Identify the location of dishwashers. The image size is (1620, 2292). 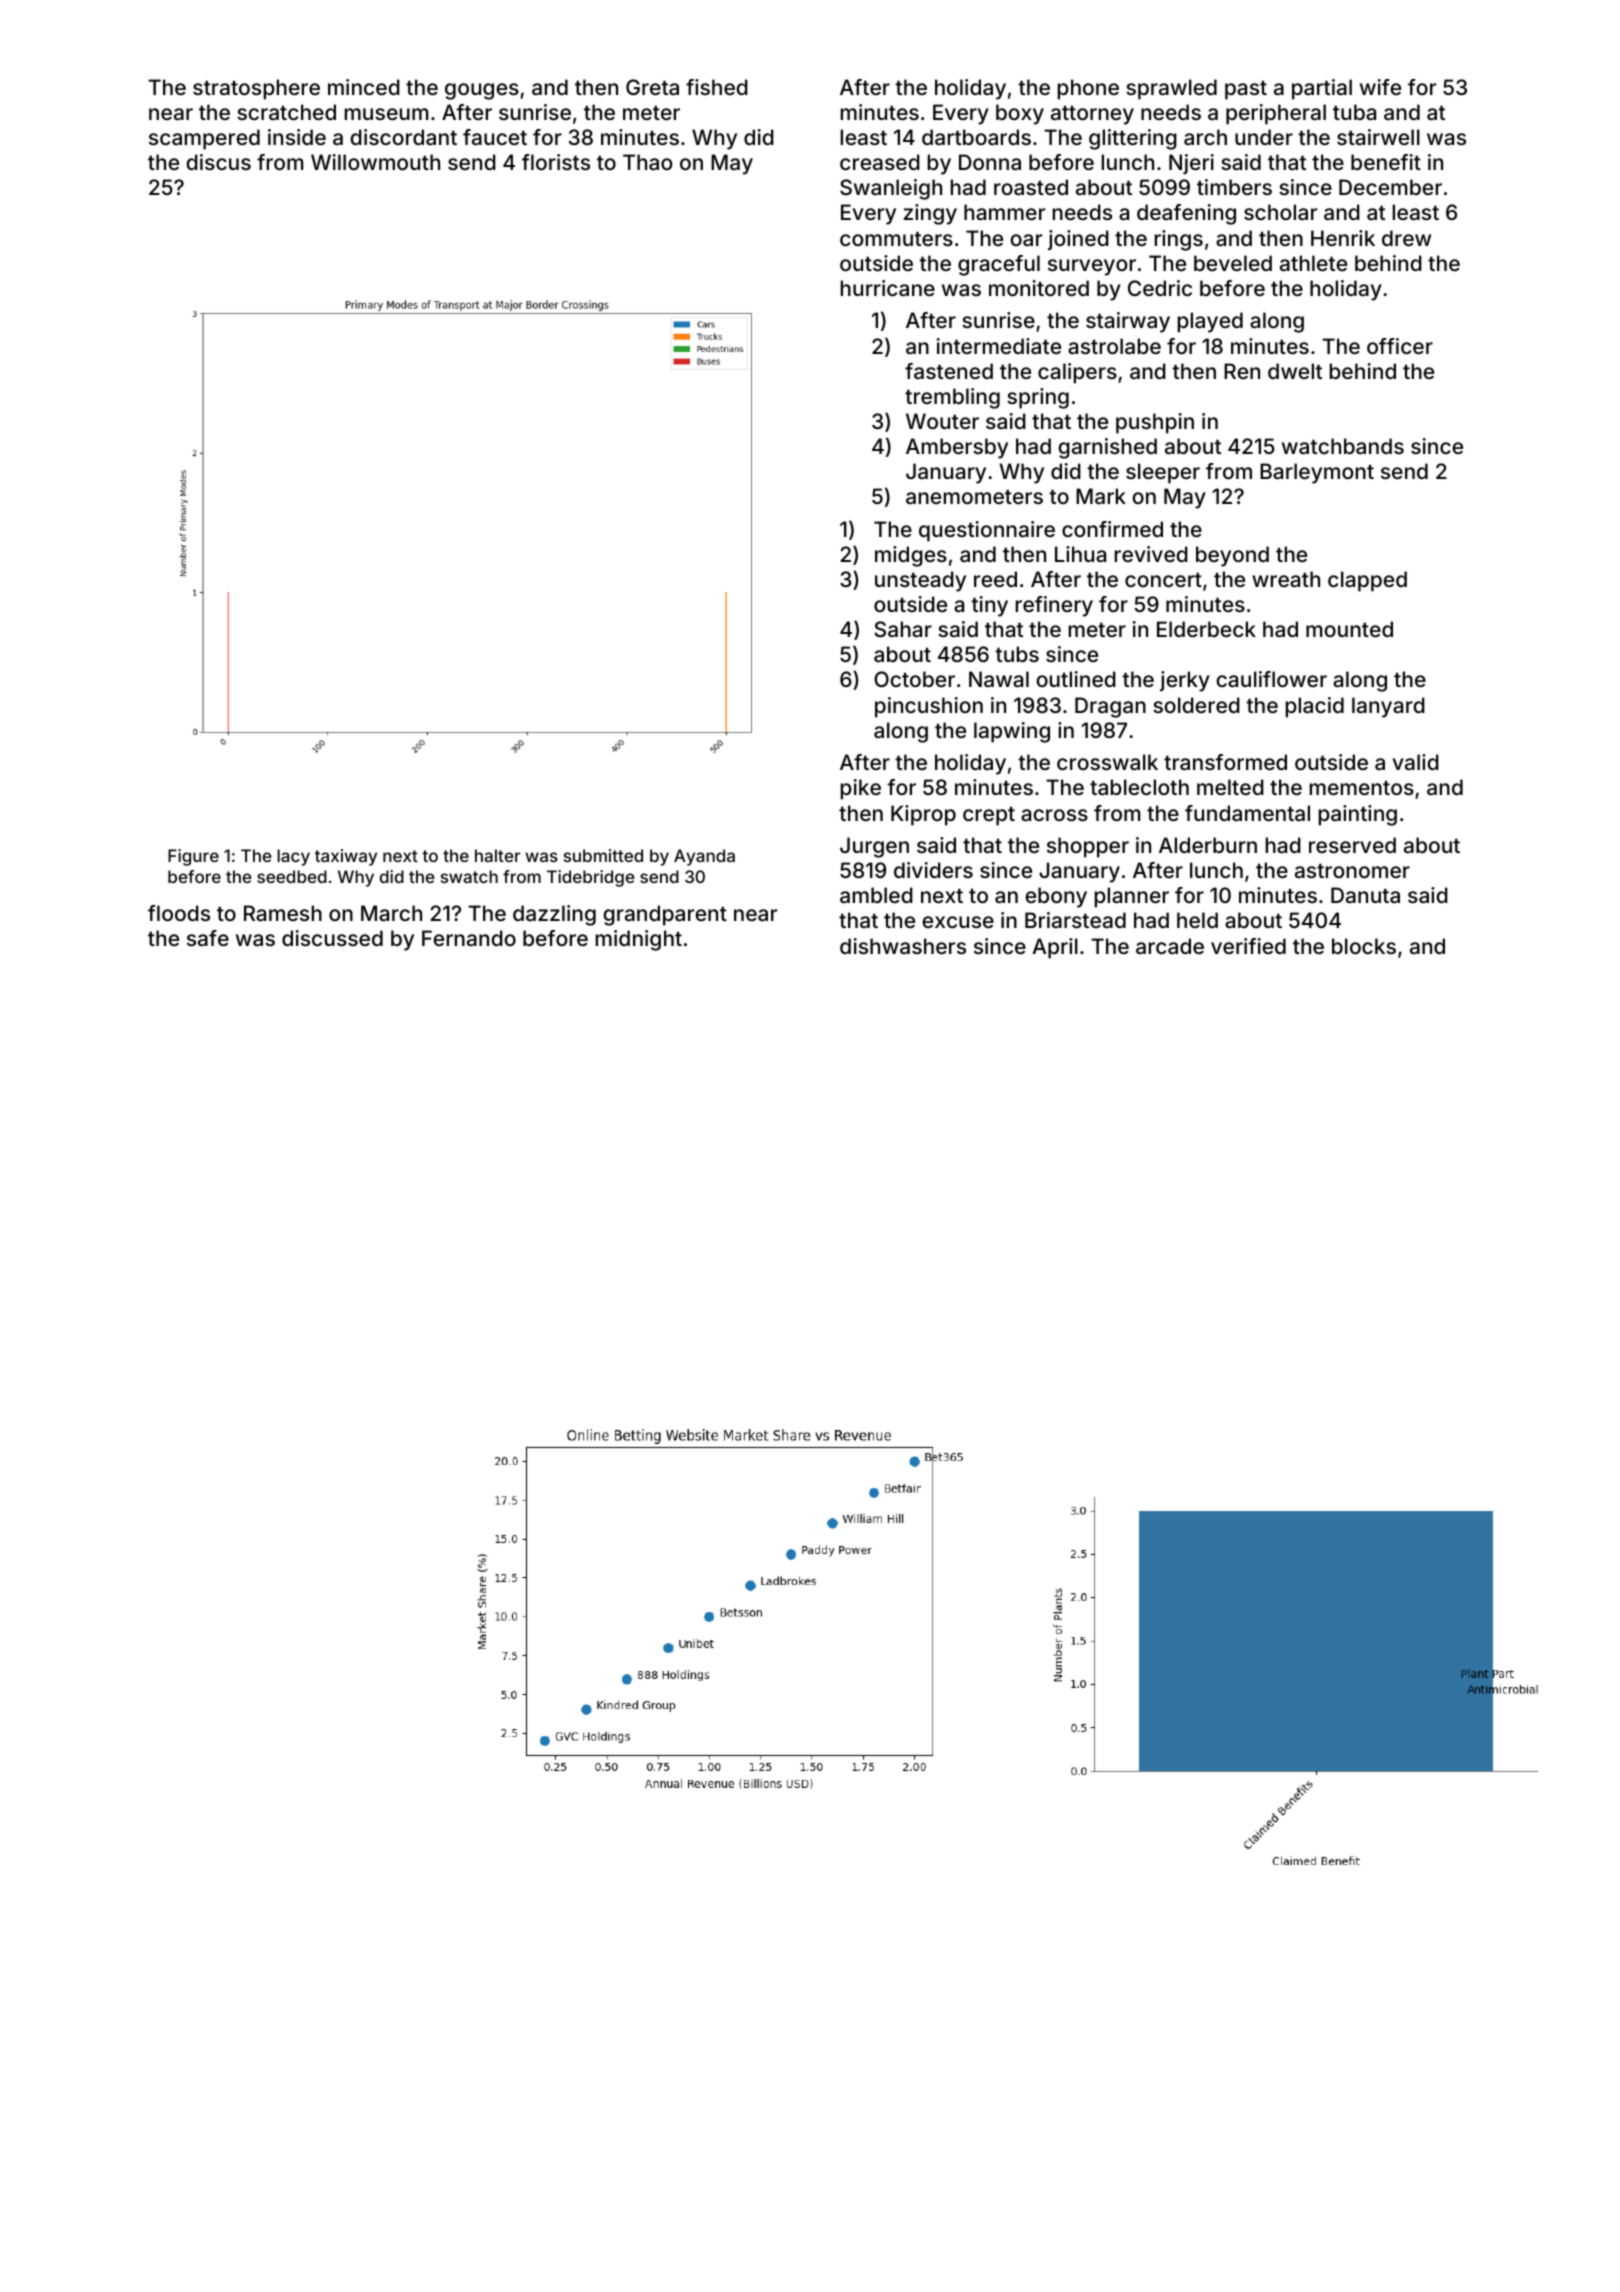
(903, 946).
